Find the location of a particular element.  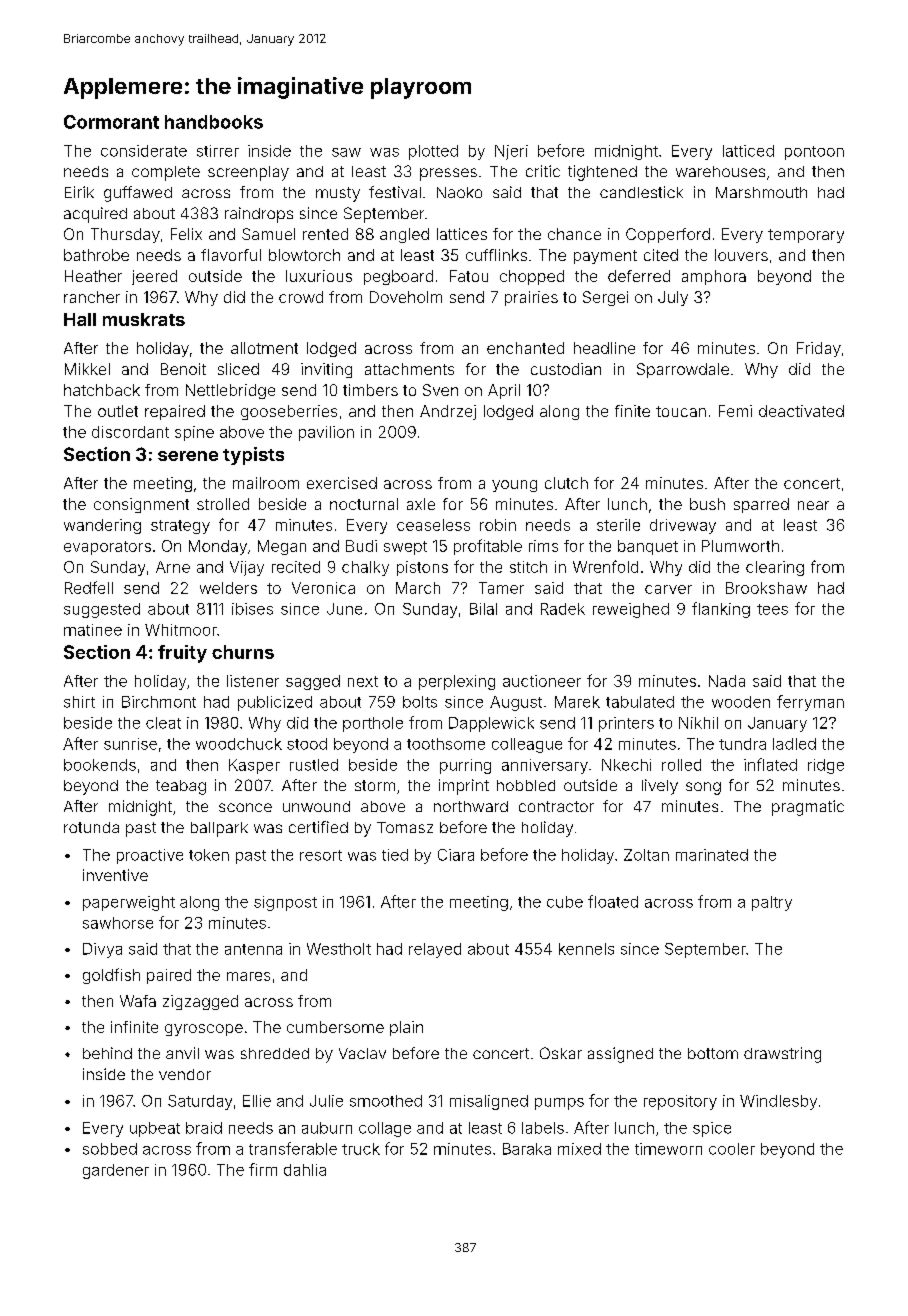

Cormorant is located at coordinates (111, 122).
